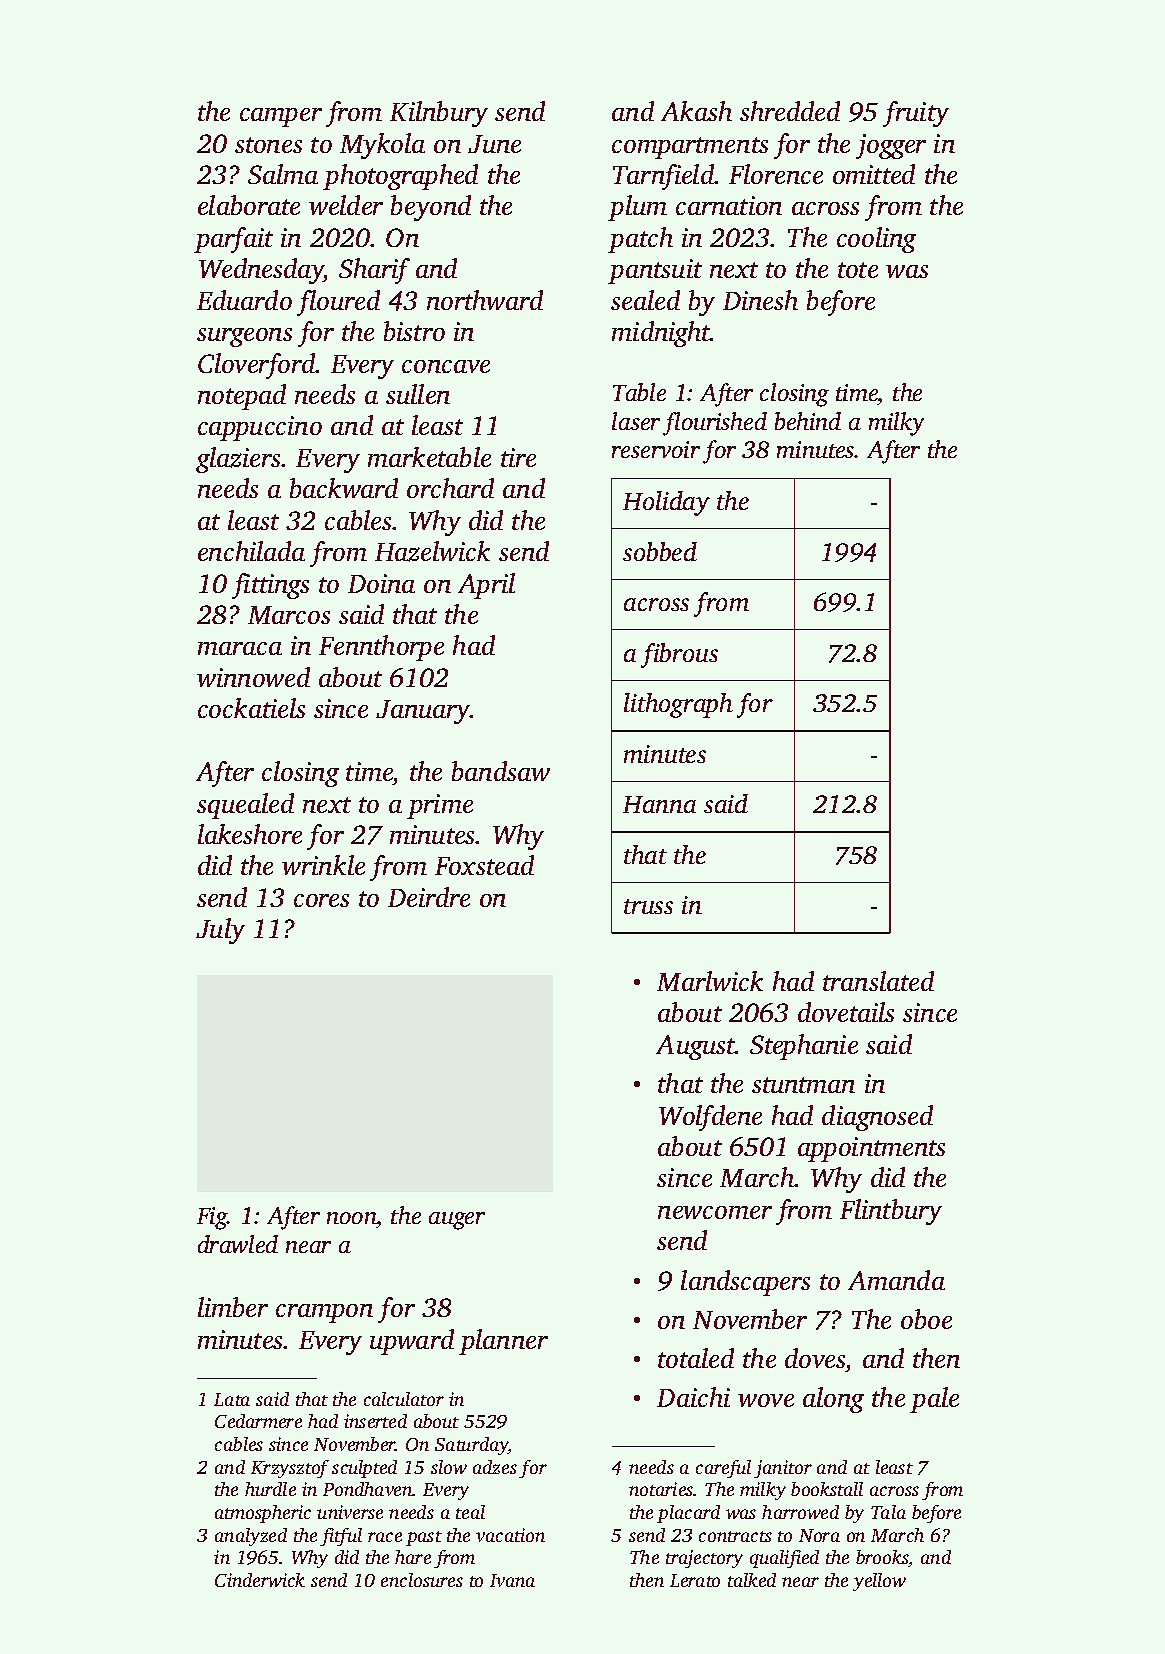  Describe the element at coordinates (766, 1400) in the screenshot. I see `wove` at that location.
